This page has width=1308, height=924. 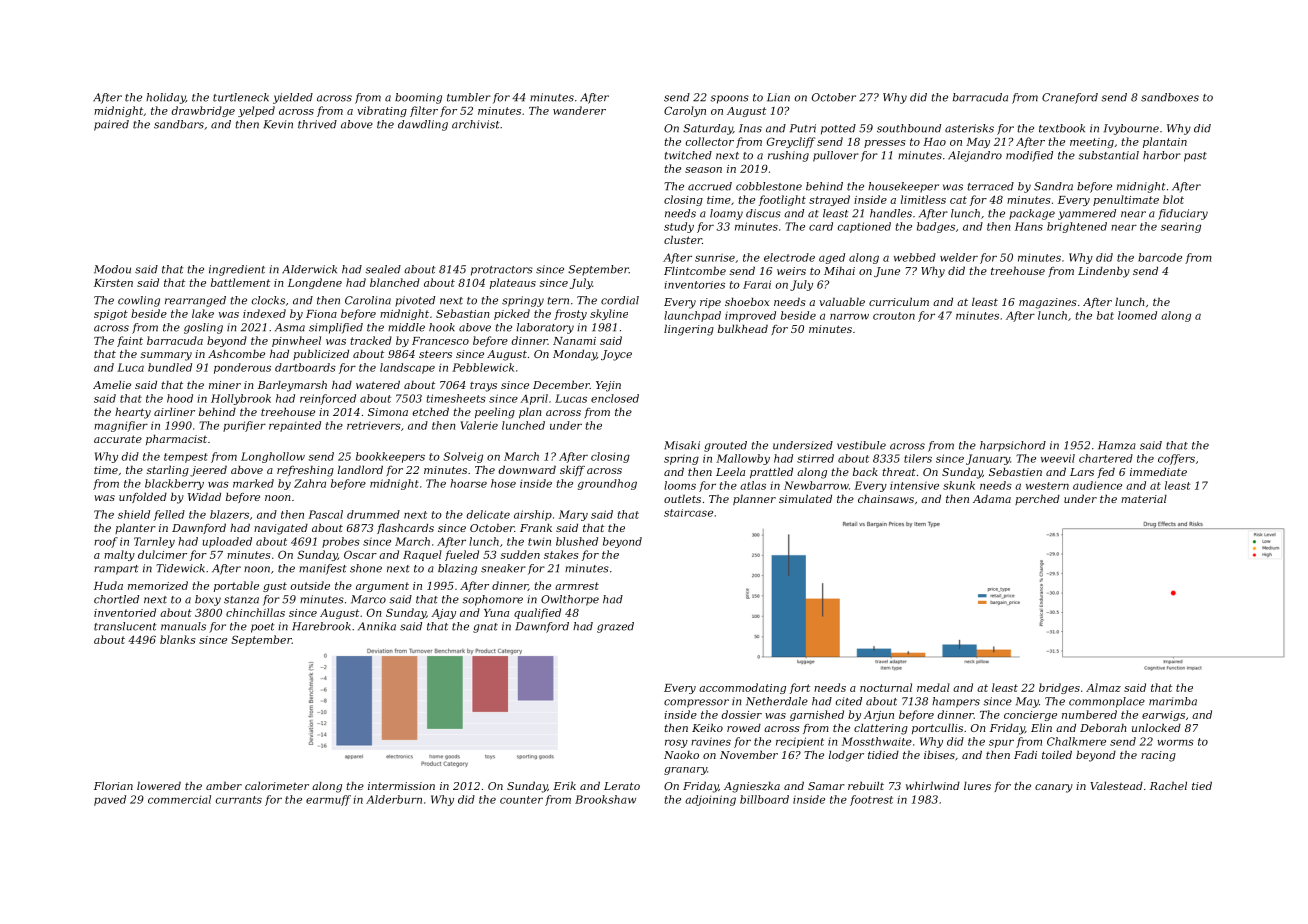 What do you see at coordinates (685, 111) in the page?
I see `Carolyn` at bounding box center [685, 111].
